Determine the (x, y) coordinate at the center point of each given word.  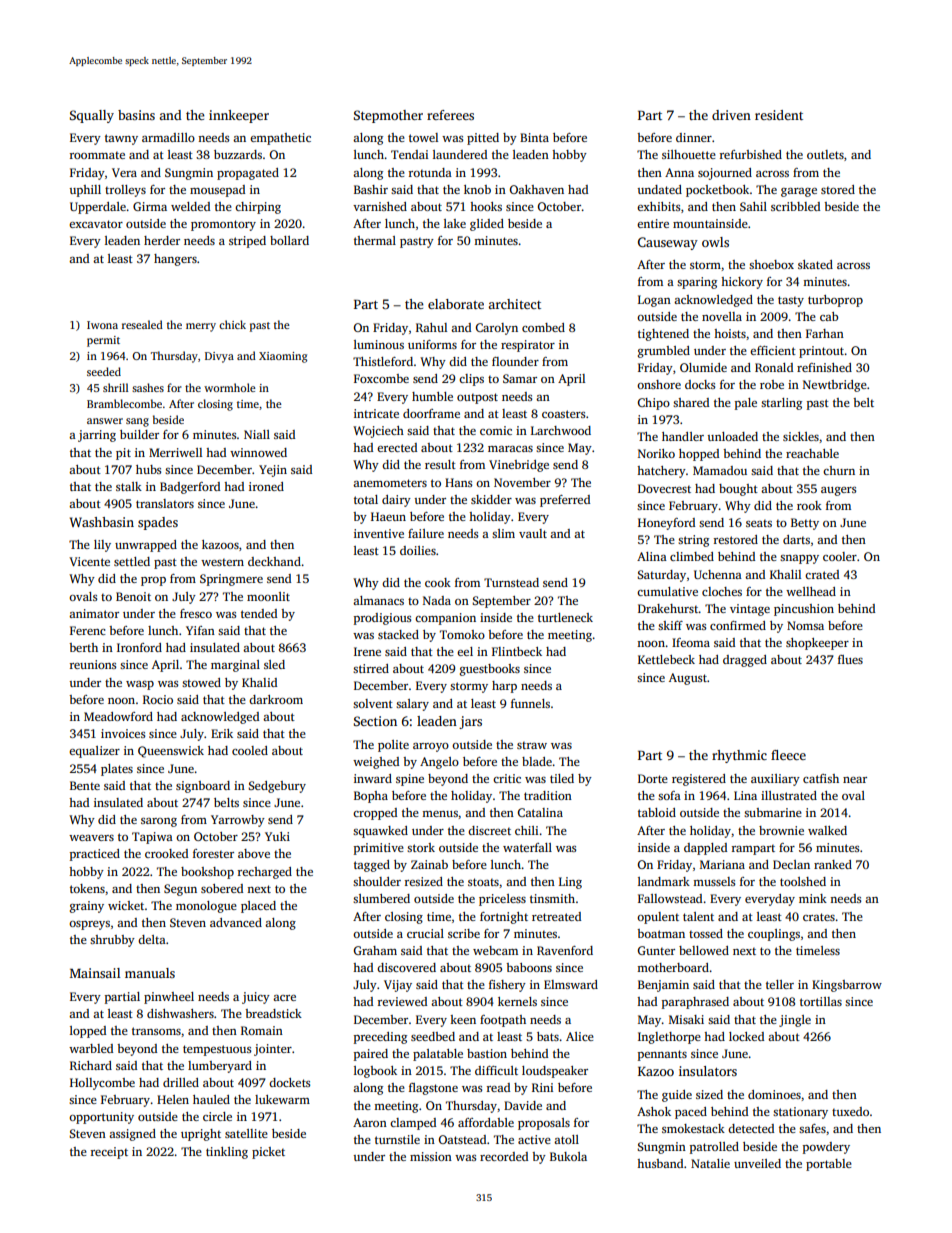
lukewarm (282, 1099)
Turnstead (511, 582)
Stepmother (388, 116)
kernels (517, 1001)
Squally (92, 116)
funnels (530, 703)
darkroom (276, 699)
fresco (196, 613)
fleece (788, 755)
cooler (840, 556)
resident (779, 115)
